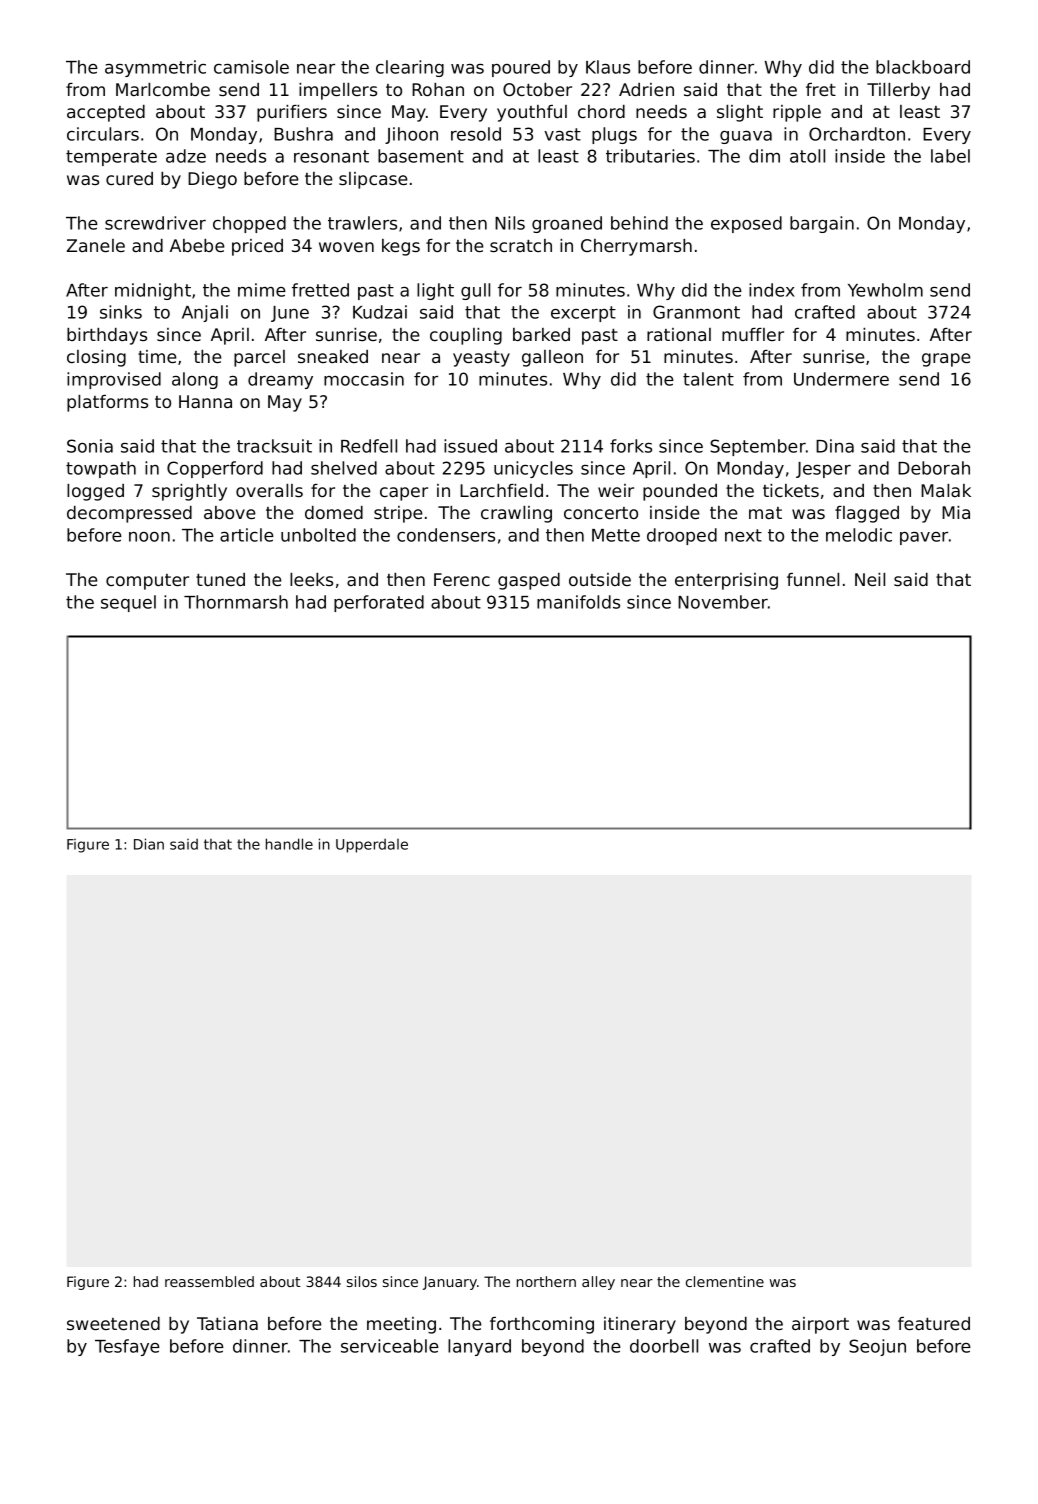 The height and width of the page is (1504, 1038). What do you see at coordinates (481, 359) in the page?
I see `yeasty` at bounding box center [481, 359].
